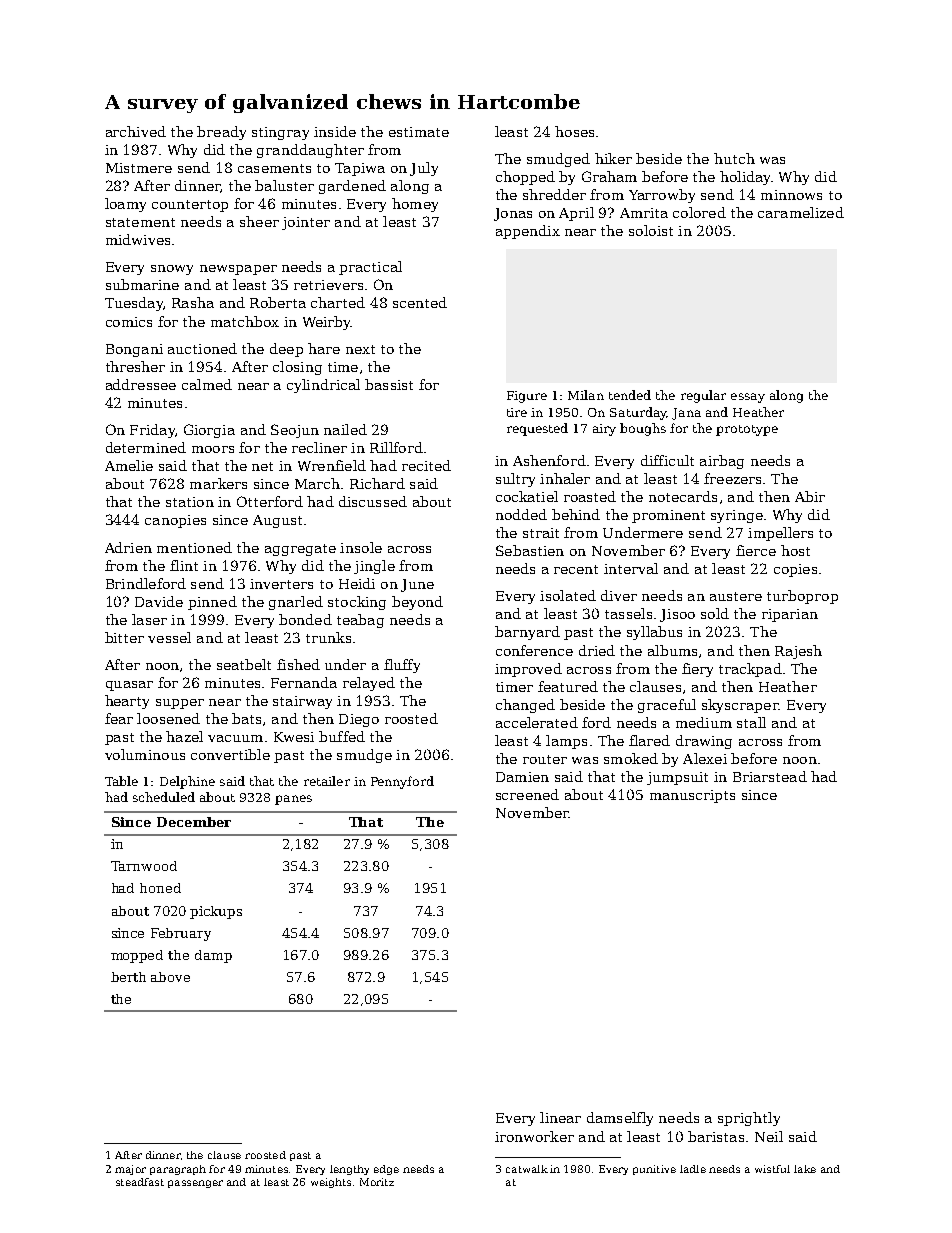 The width and height of the image is (952, 1233). What do you see at coordinates (415, 205) in the image?
I see `homey` at bounding box center [415, 205].
